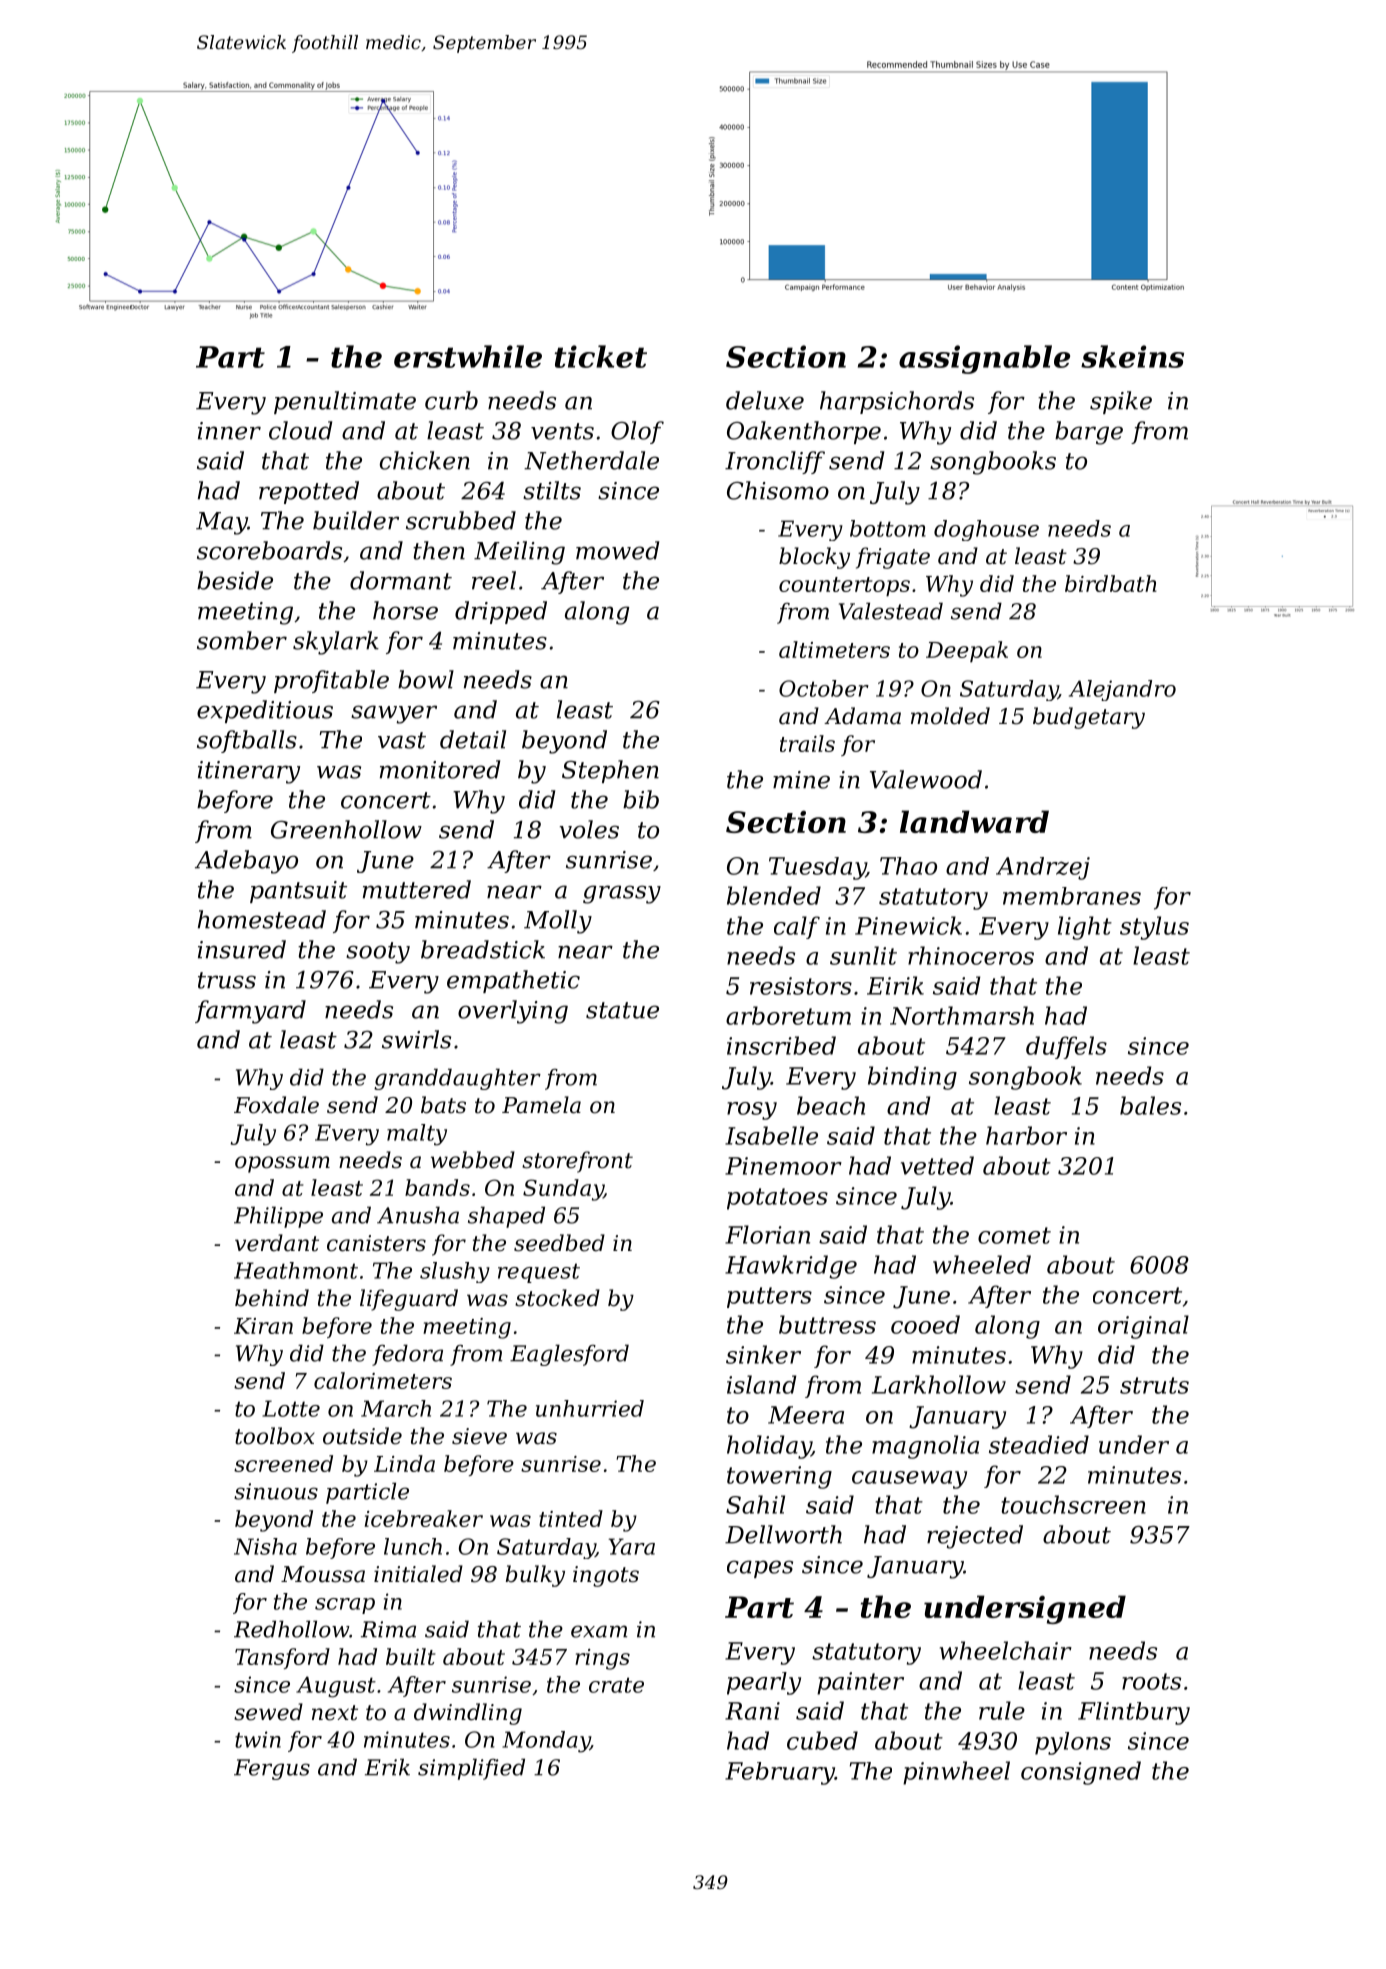 Image resolution: width=1386 pixels, height=1969 pixels. What do you see at coordinates (272, 1769) in the screenshot?
I see `Fergus` at bounding box center [272, 1769].
